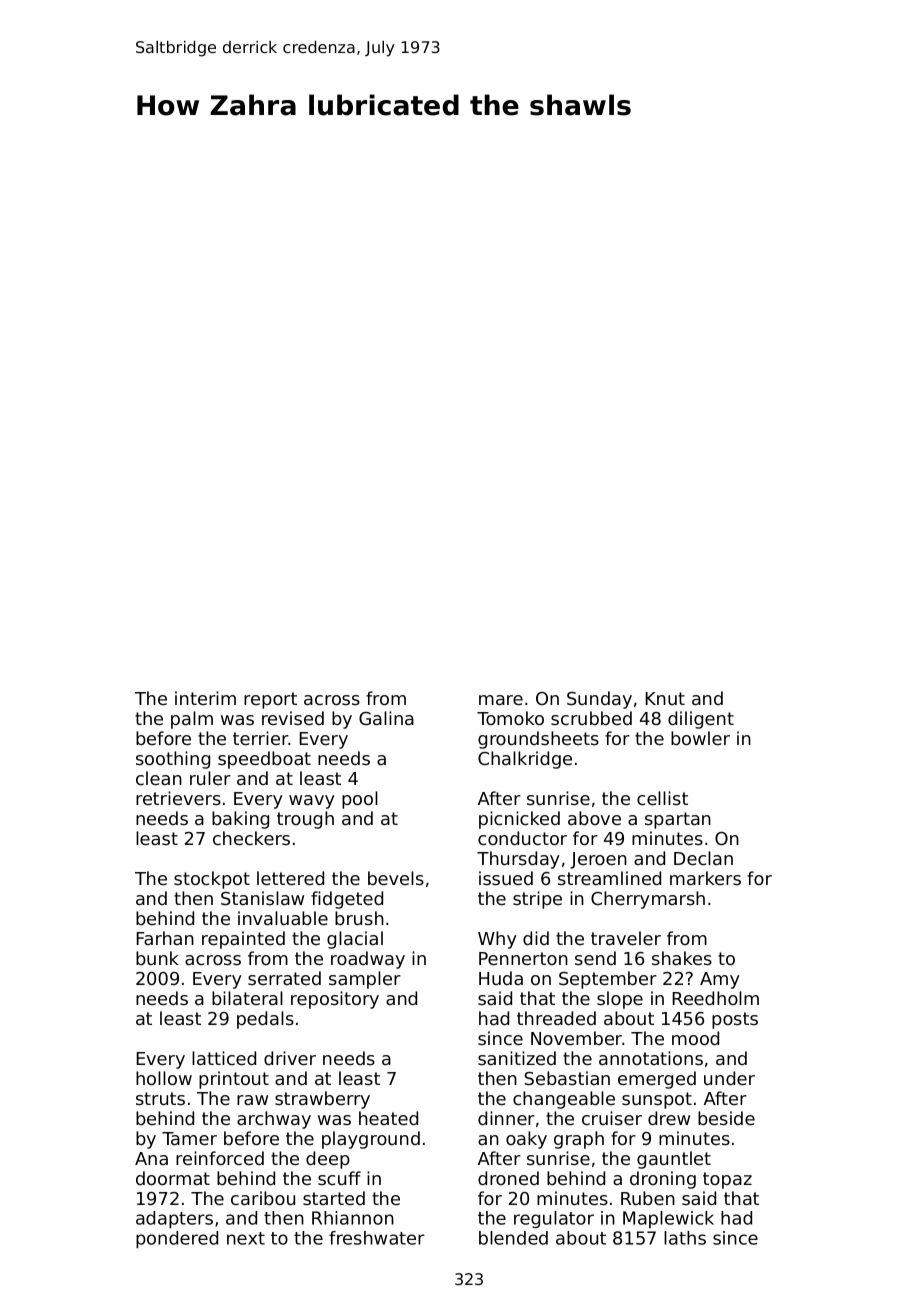 This screenshot has height=1316, width=908. I want to click on posts, so click(735, 1020).
